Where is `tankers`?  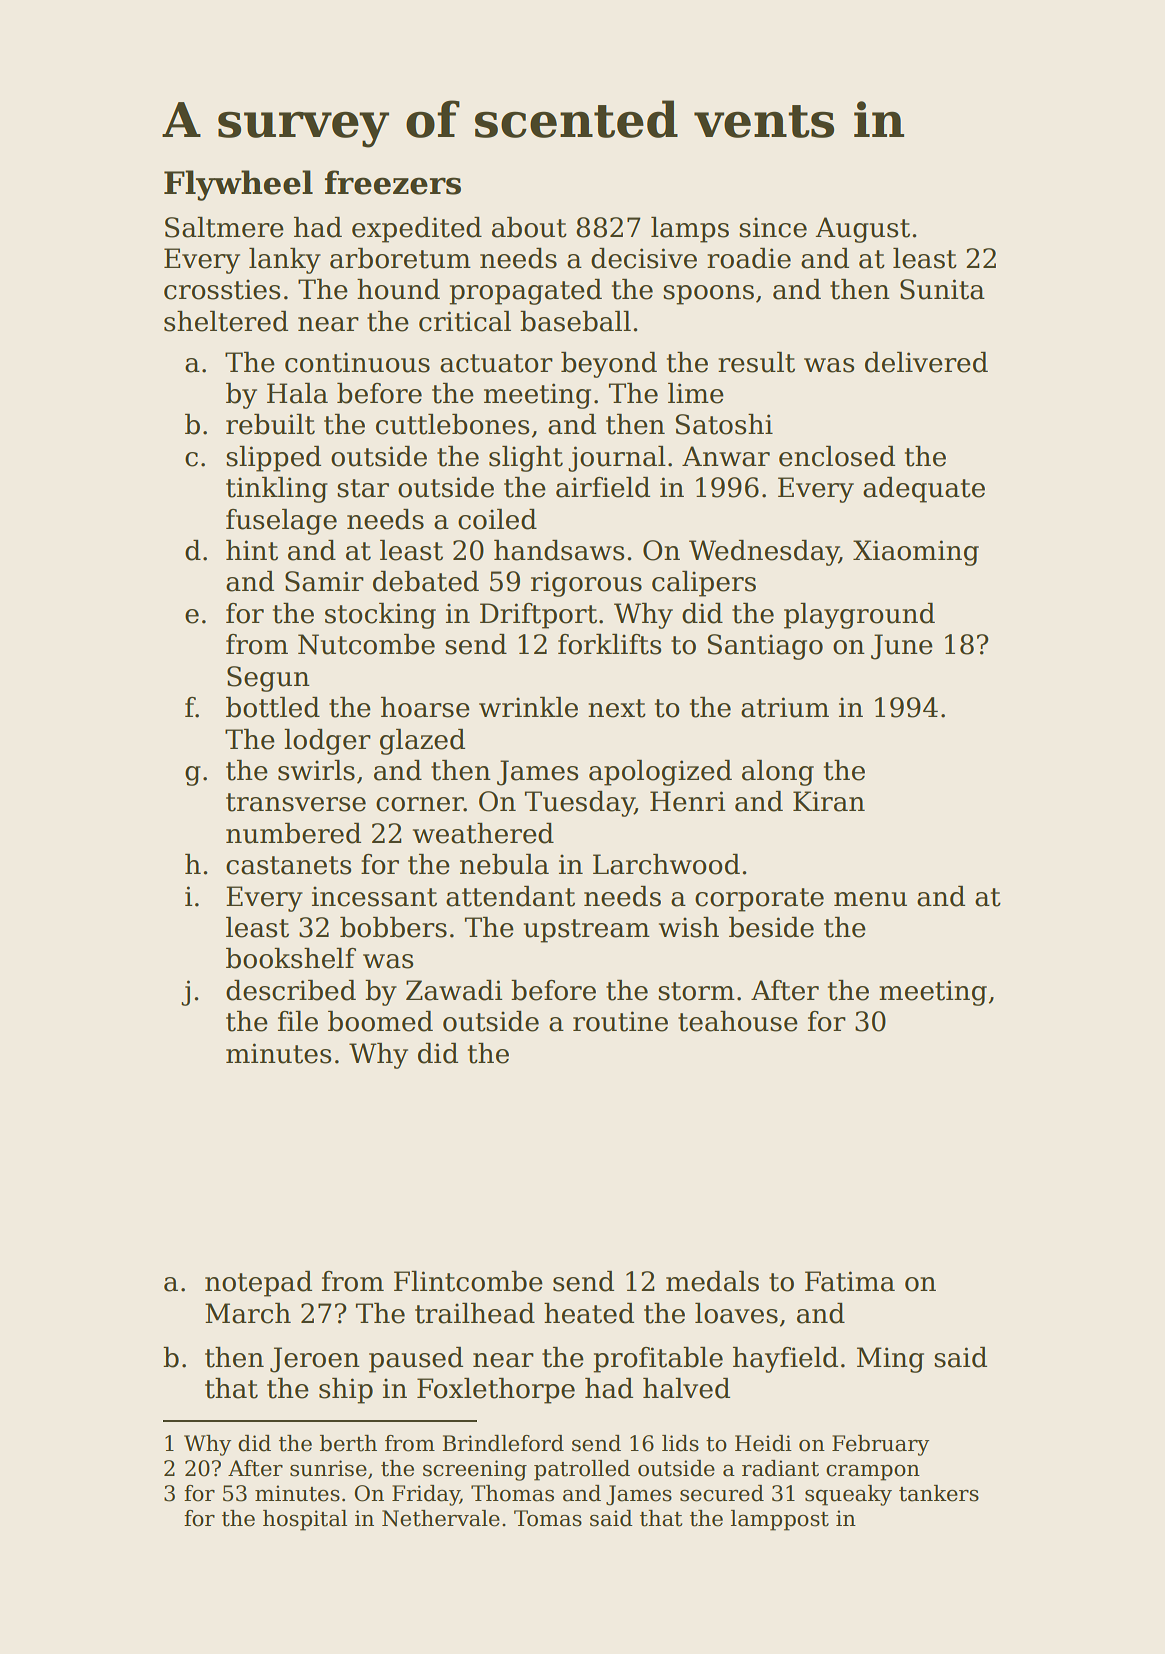 tankers is located at coordinates (939, 1493).
